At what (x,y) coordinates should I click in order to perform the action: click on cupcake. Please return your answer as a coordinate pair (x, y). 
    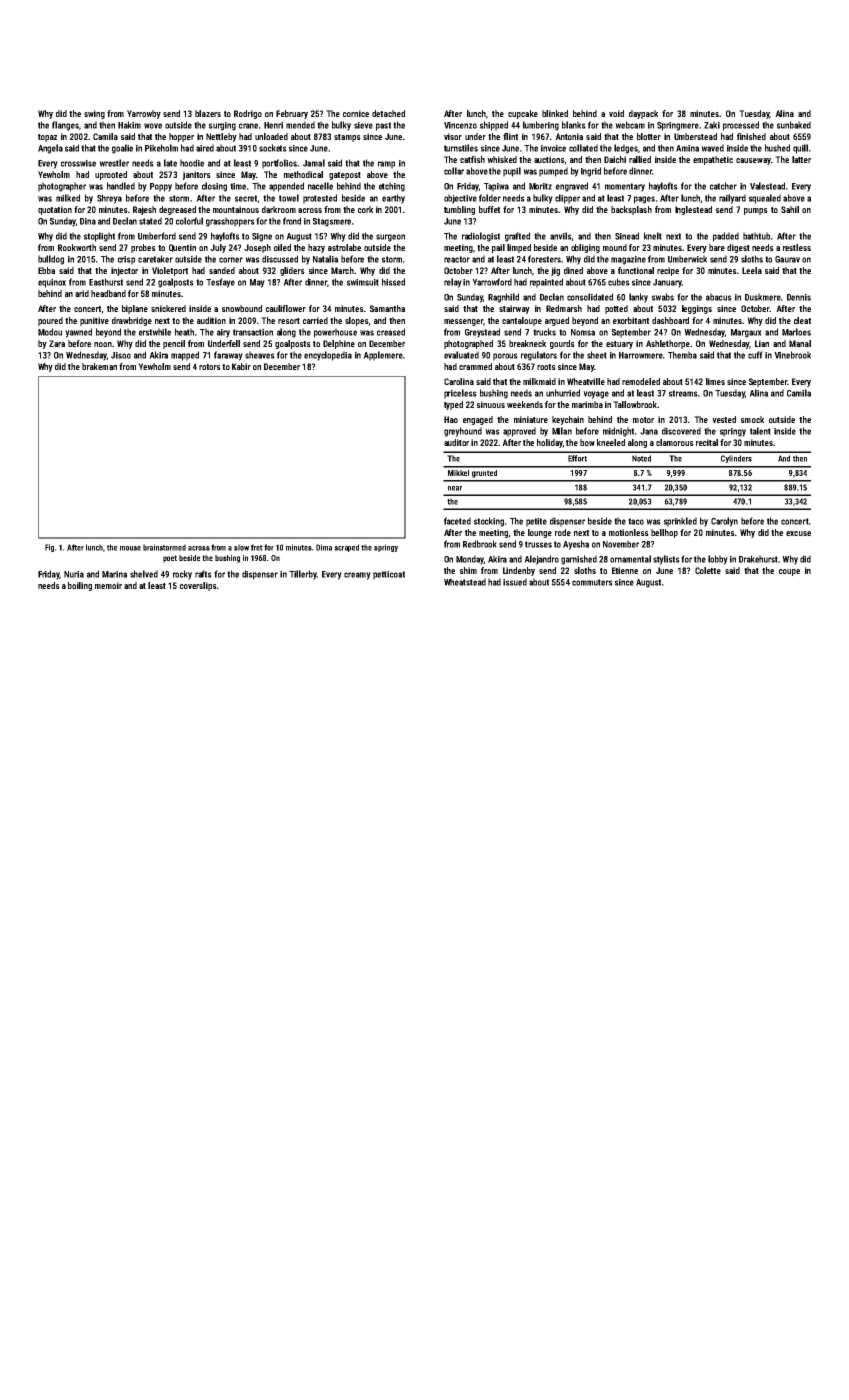
    Looking at the image, I should click on (523, 114).
